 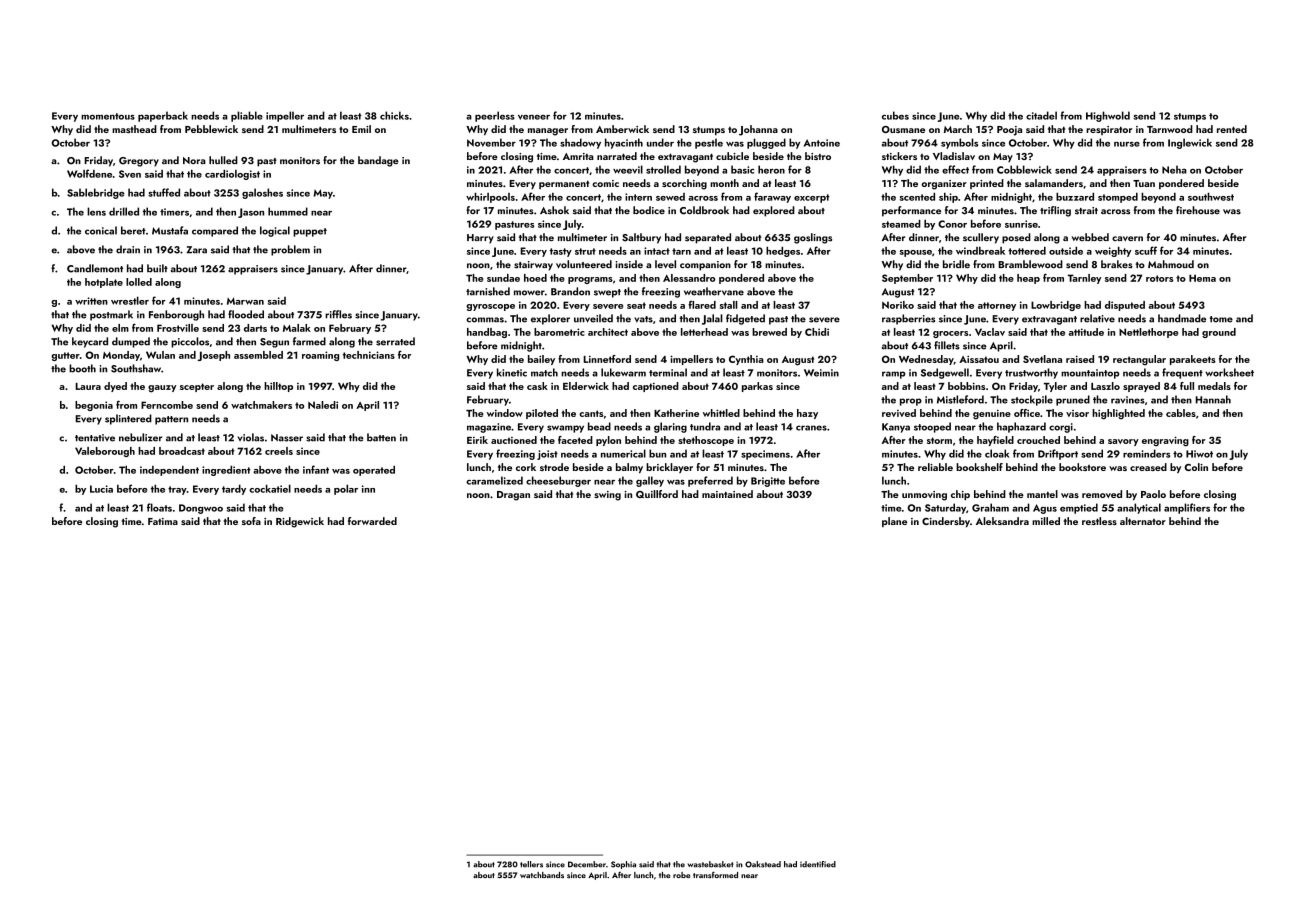 I want to click on Fatima, so click(x=163, y=521).
